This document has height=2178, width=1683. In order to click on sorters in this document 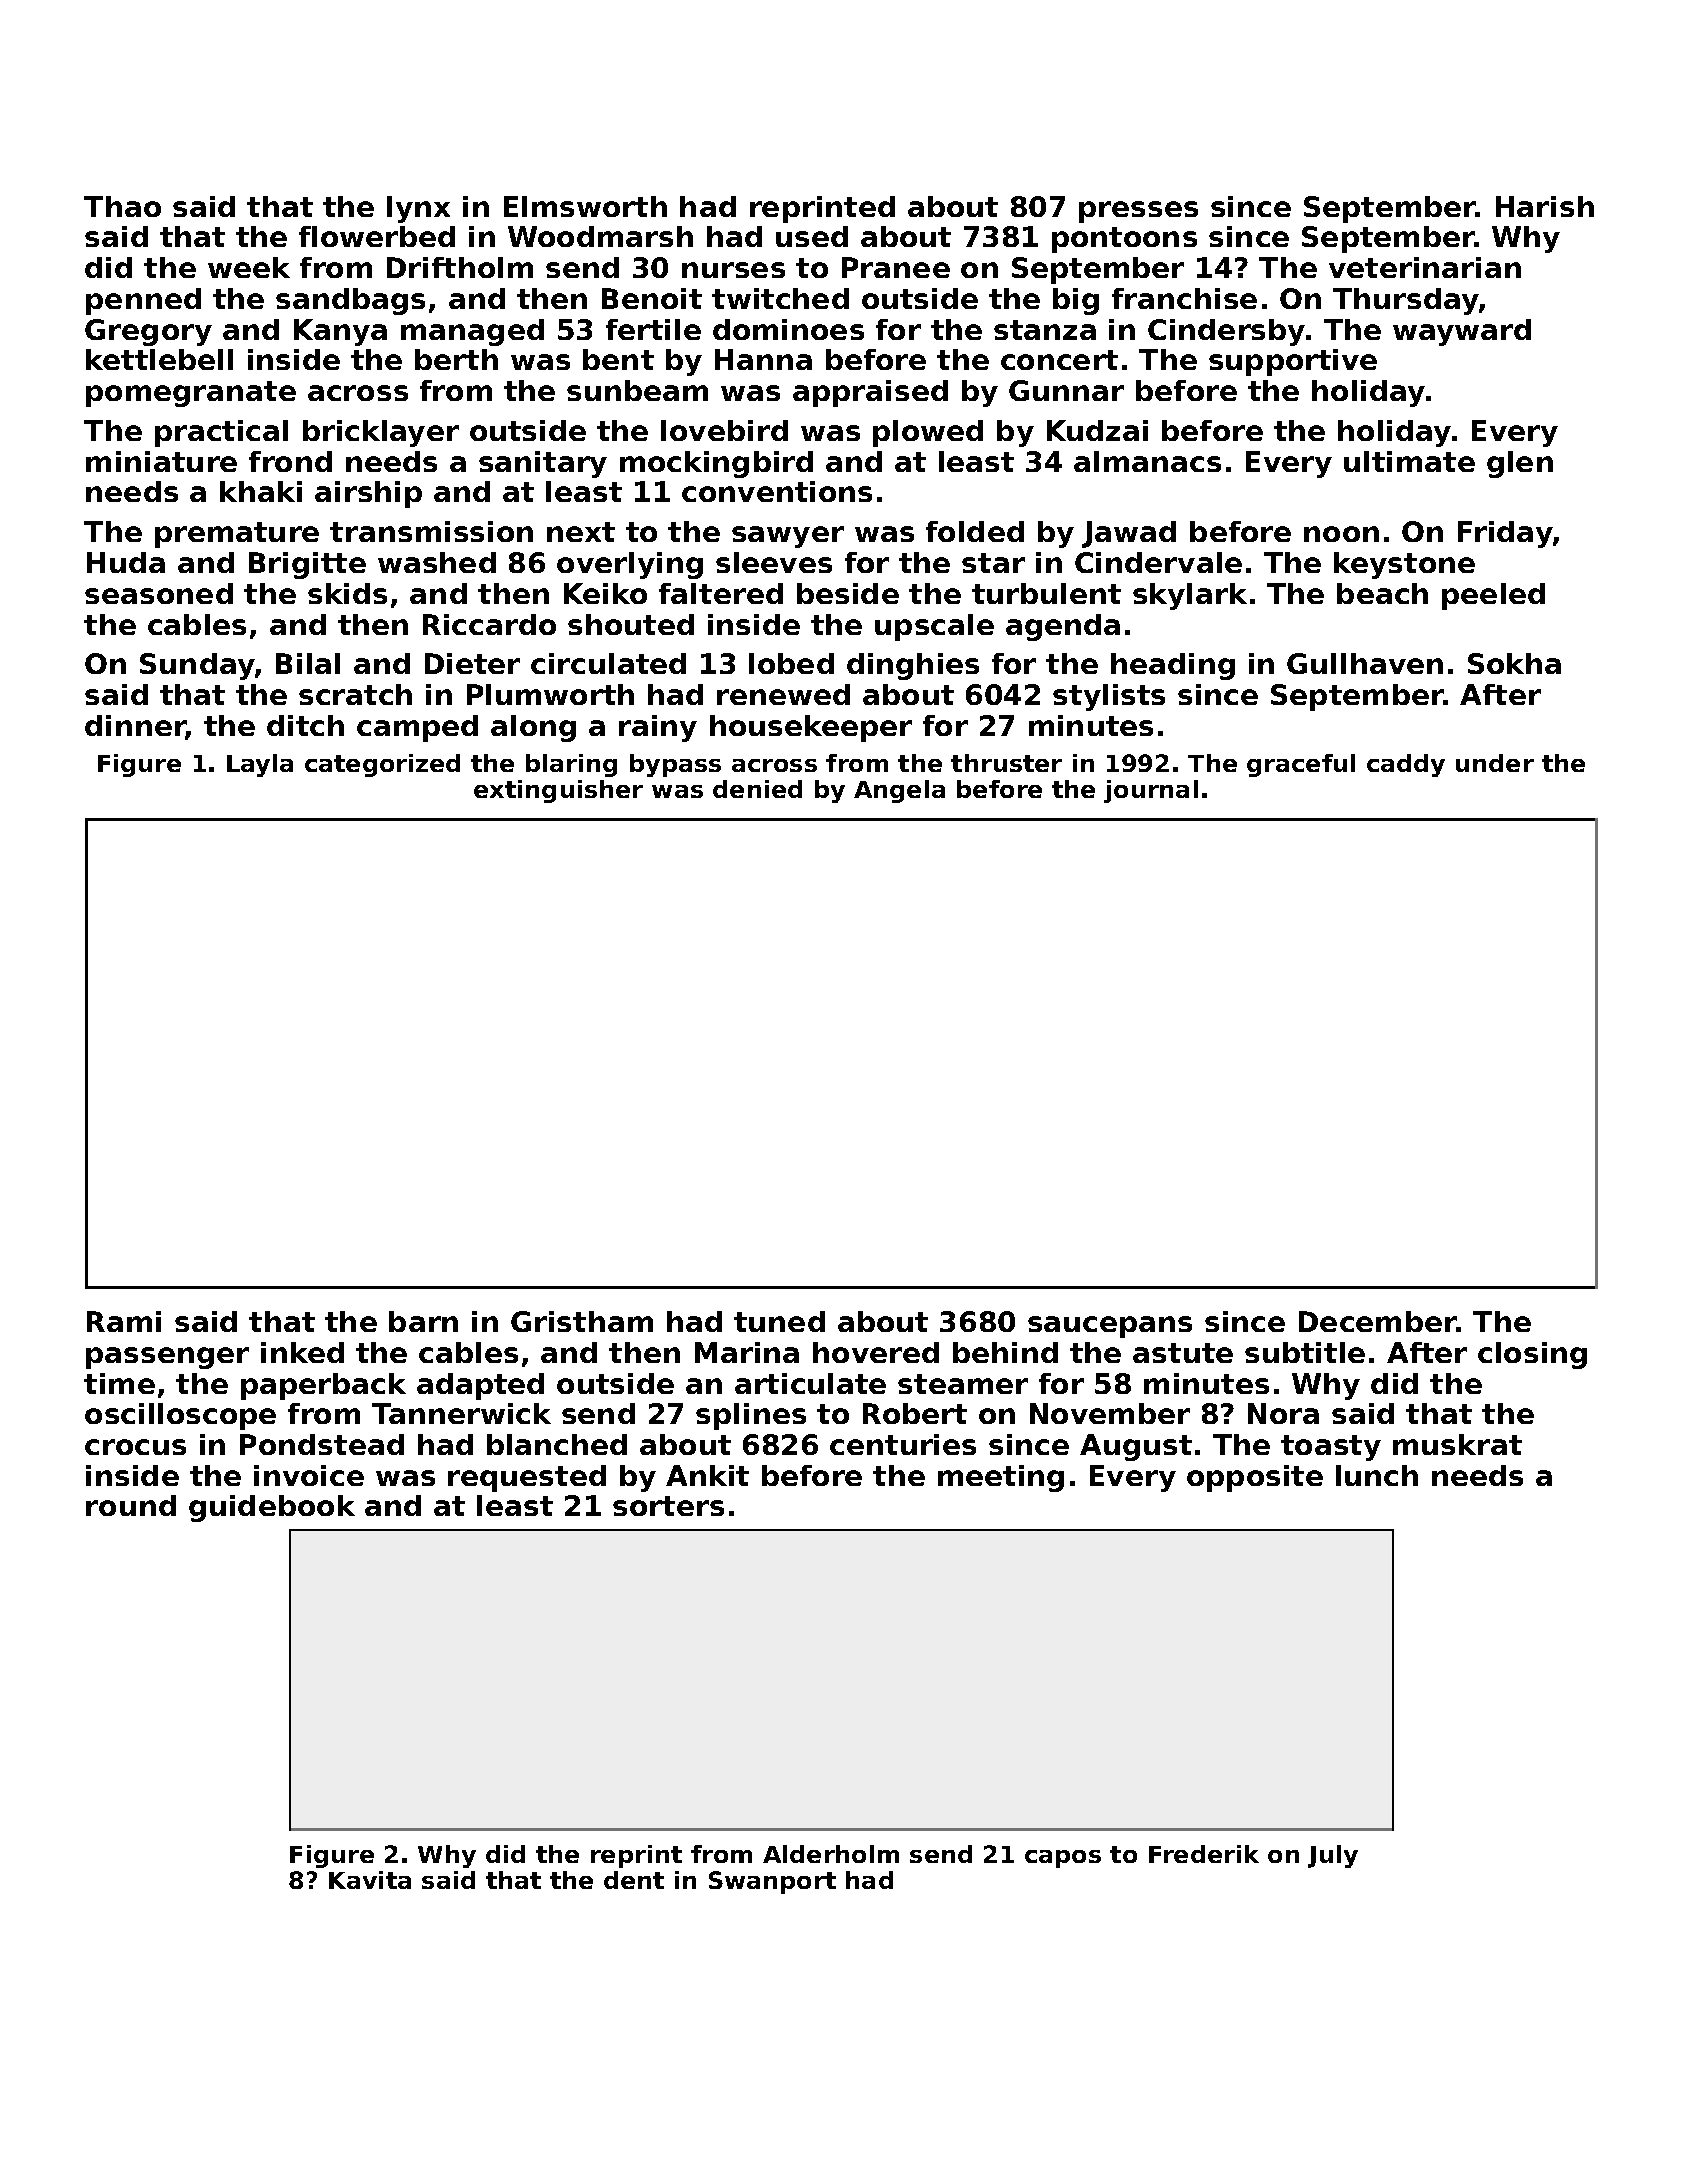, I will do `click(668, 1506)`.
